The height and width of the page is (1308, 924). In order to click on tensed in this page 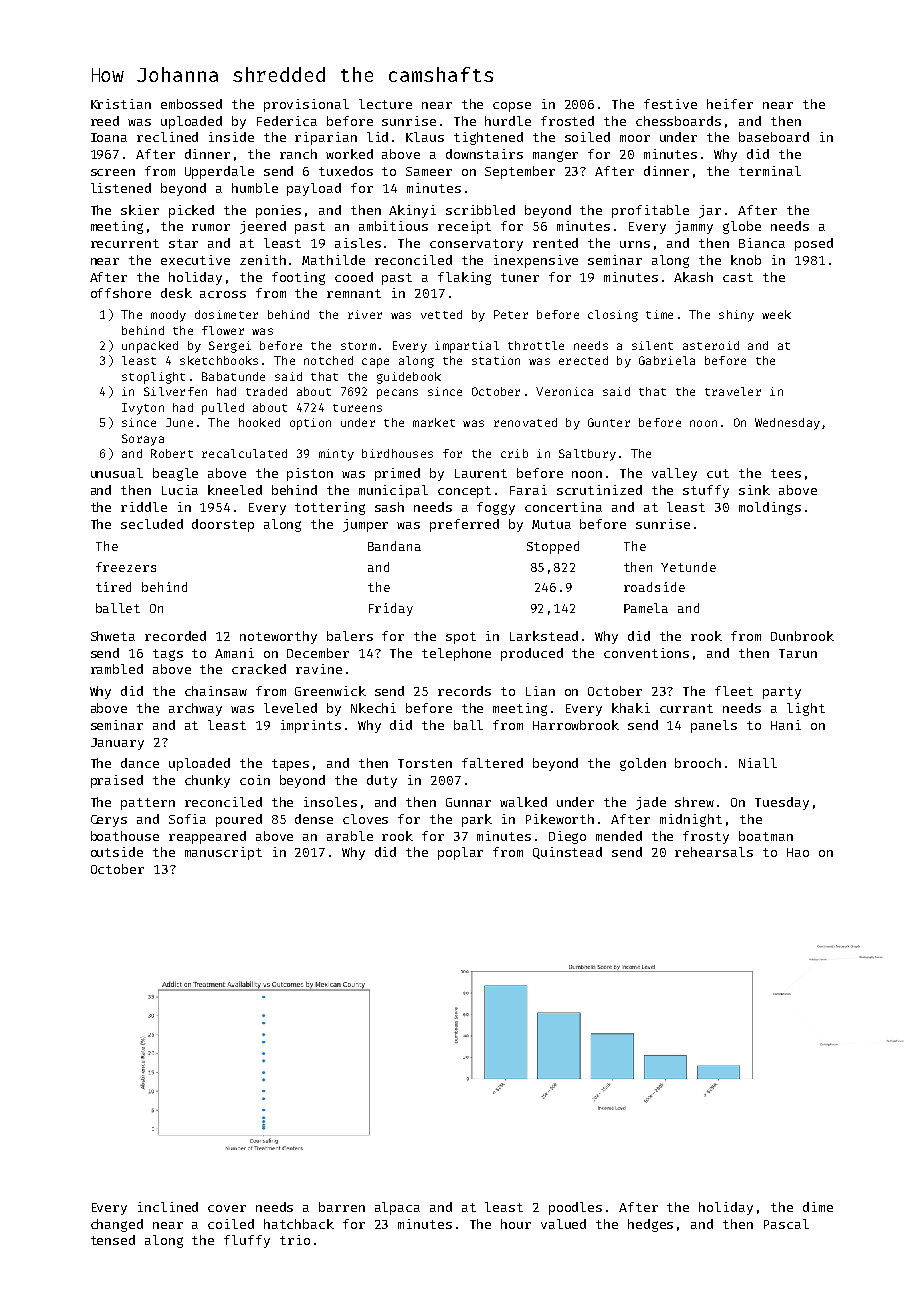, I will do `click(113, 1240)`.
